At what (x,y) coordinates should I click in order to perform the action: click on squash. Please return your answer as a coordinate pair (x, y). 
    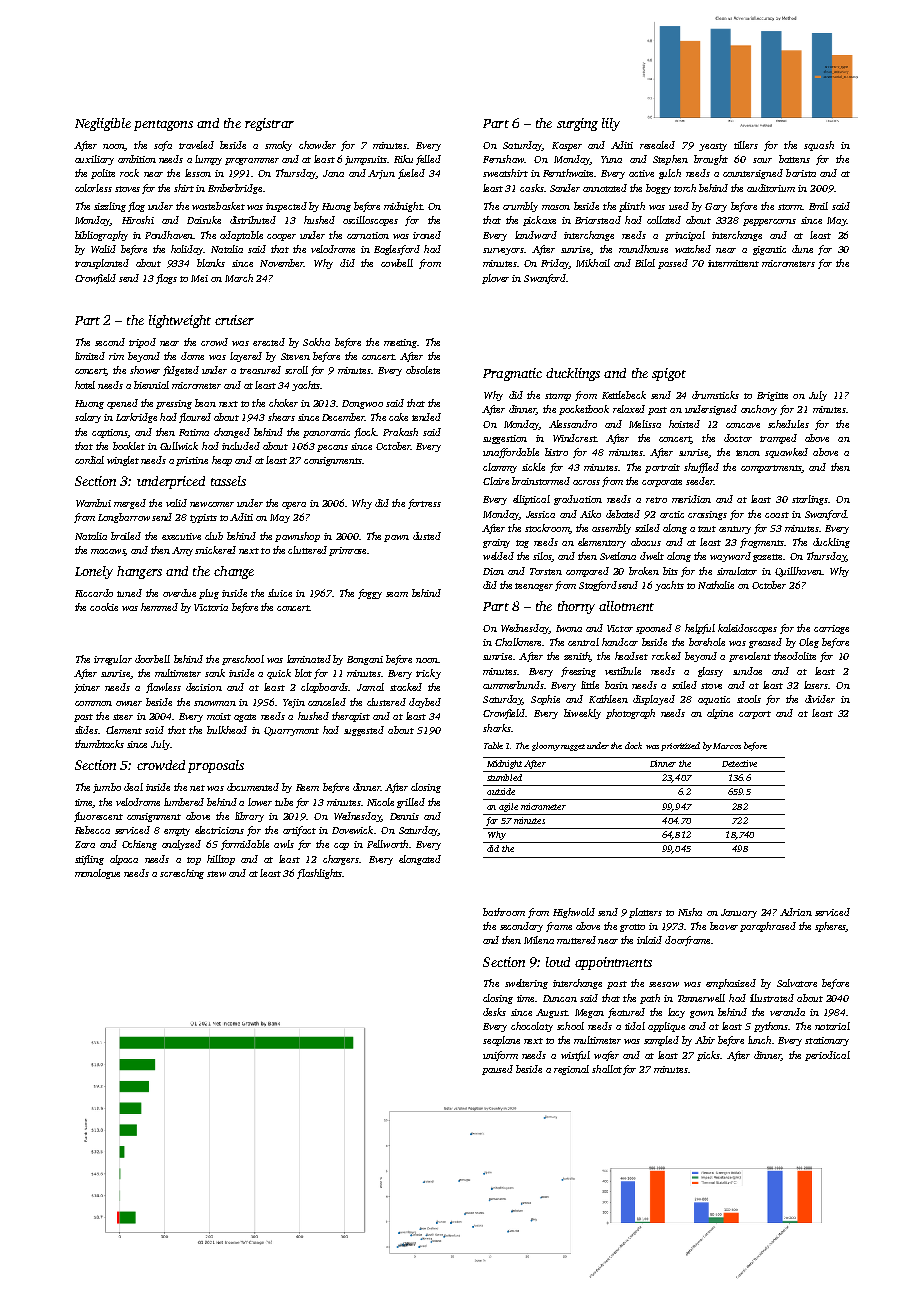
    Looking at the image, I should click on (819, 146).
